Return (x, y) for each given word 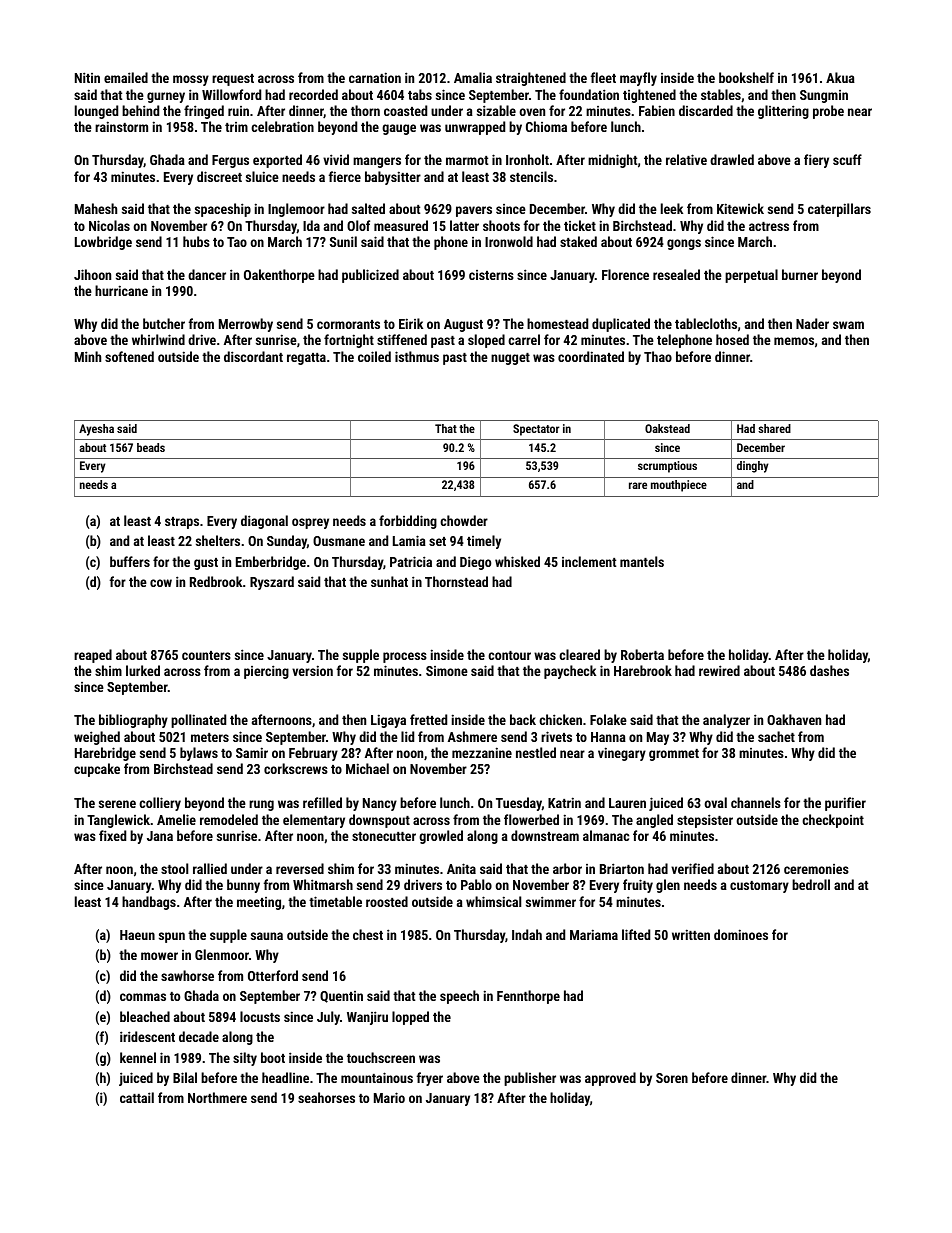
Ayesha (96, 430)
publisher (530, 1079)
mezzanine (482, 752)
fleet (603, 77)
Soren (672, 1078)
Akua (840, 77)
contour (509, 655)
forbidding (408, 522)
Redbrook (216, 581)
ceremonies (816, 869)
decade (199, 1036)
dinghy (753, 467)
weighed (97, 738)
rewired (719, 670)
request (233, 80)
